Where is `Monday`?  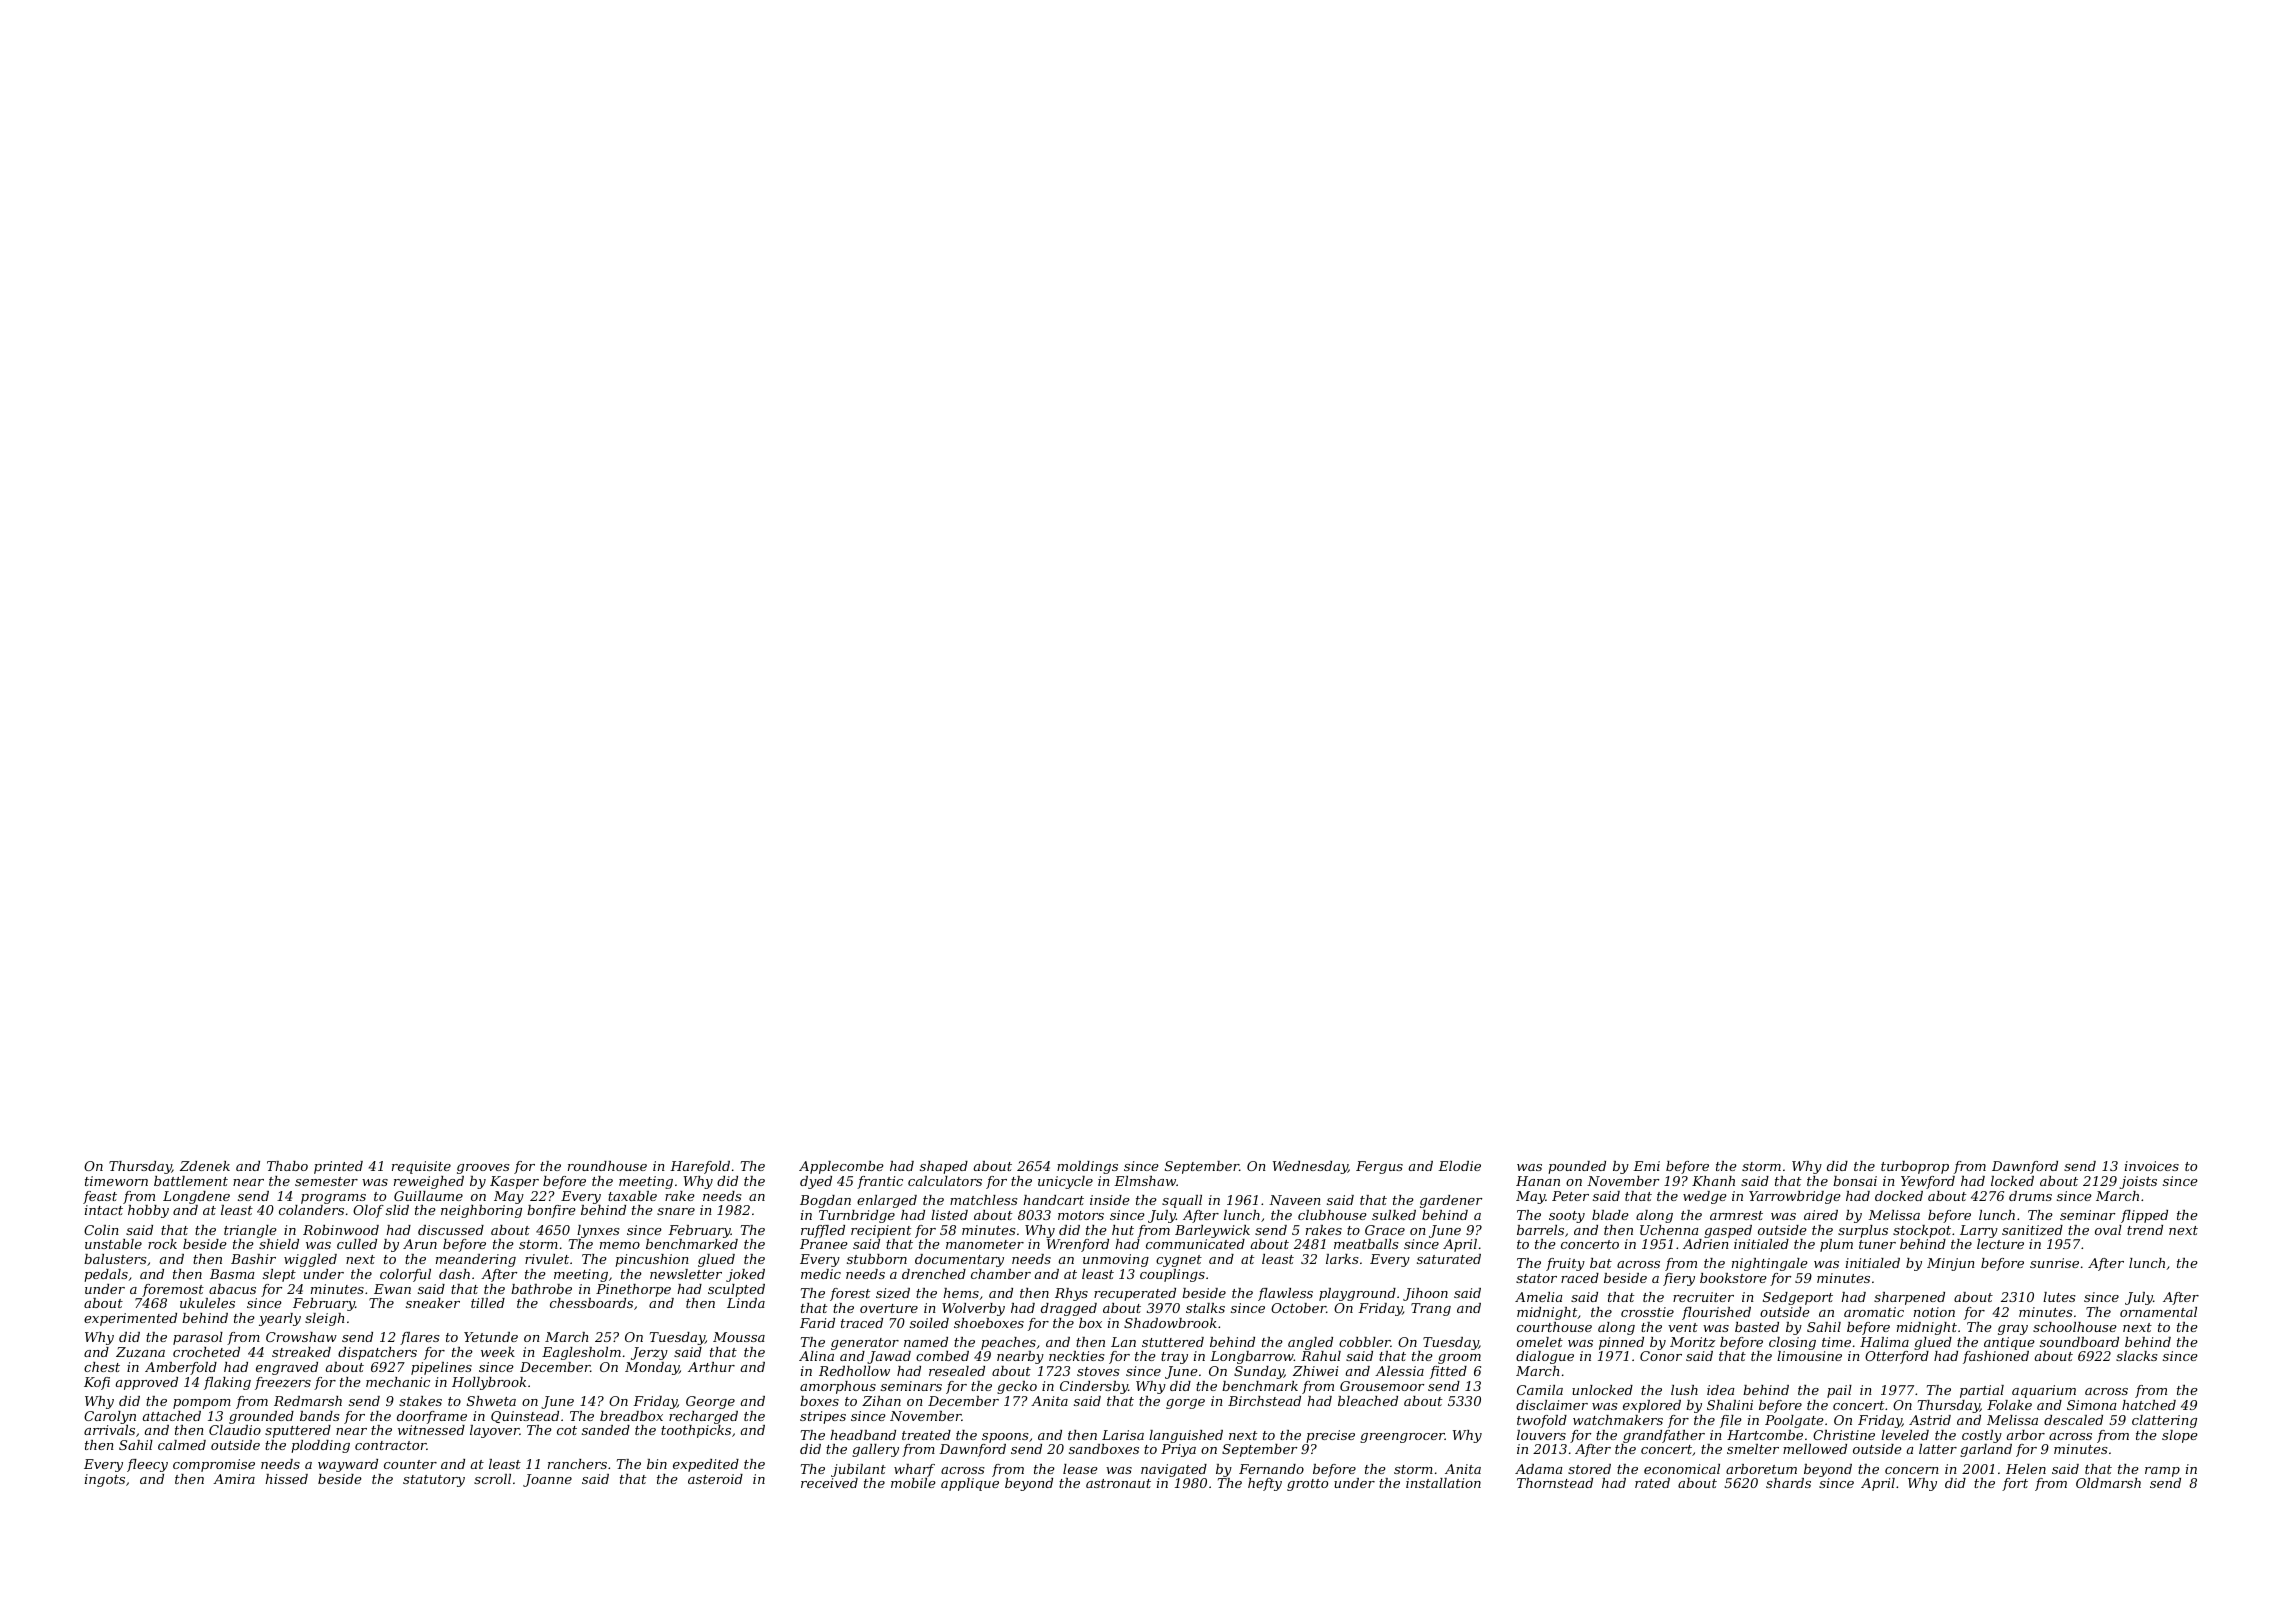 Monday is located at coordinates (652, 1368).
